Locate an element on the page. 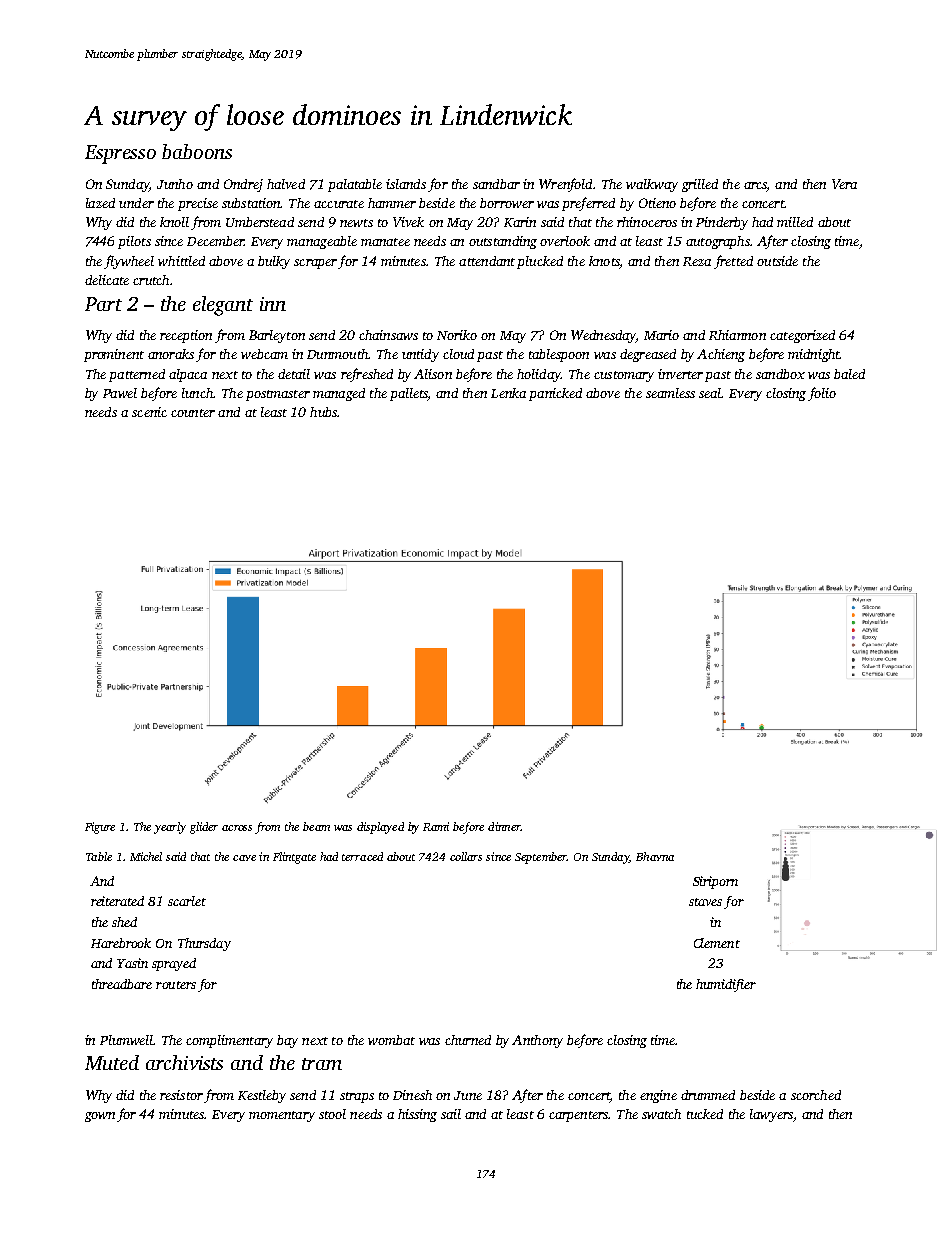 This document has height=1233, width=952. folio is located at coordinates (822, 394).
